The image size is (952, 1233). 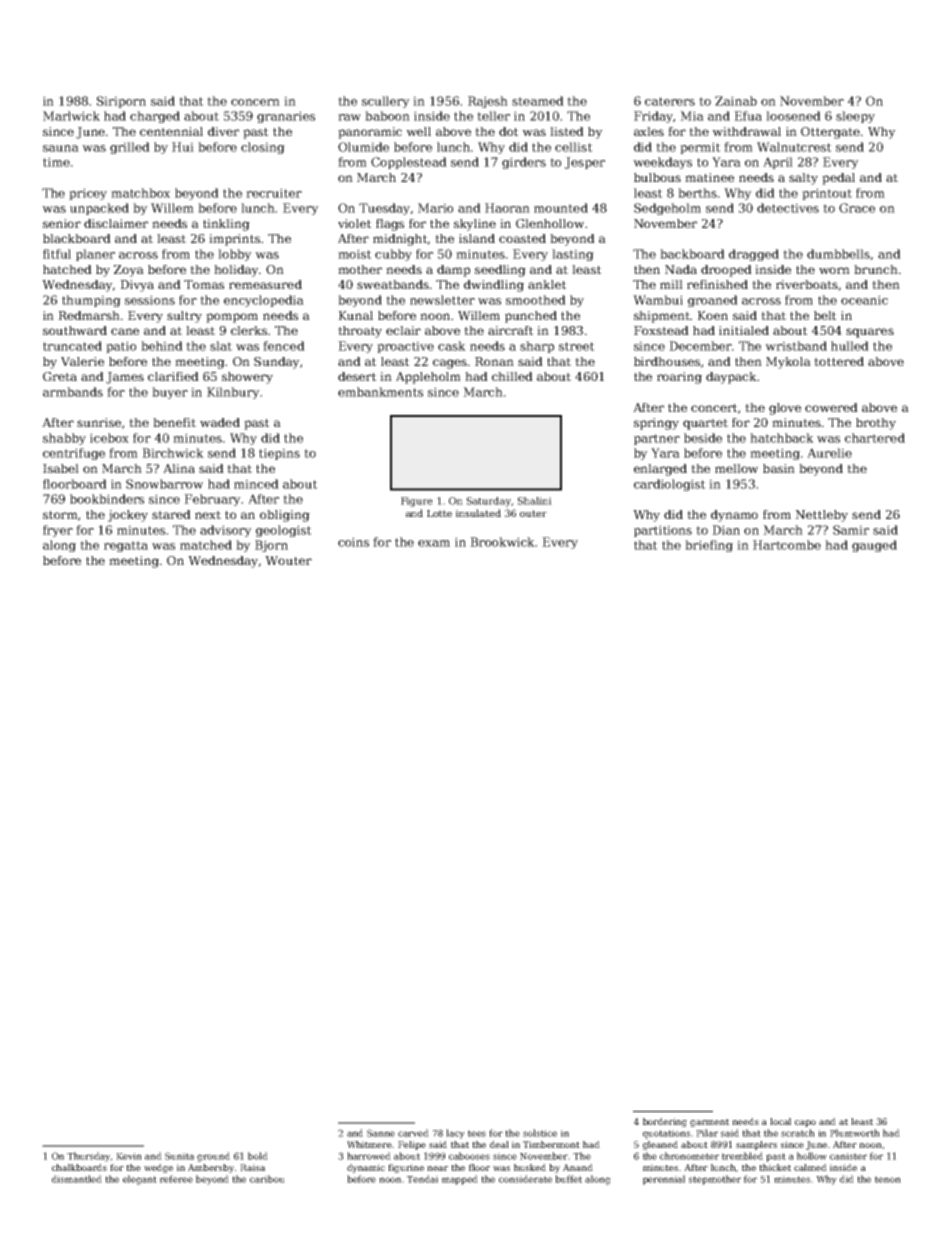 What do you see at coordinates (488, 102) in the screenshot?
I see `Rajesh` at bounding box center [488, 102].
